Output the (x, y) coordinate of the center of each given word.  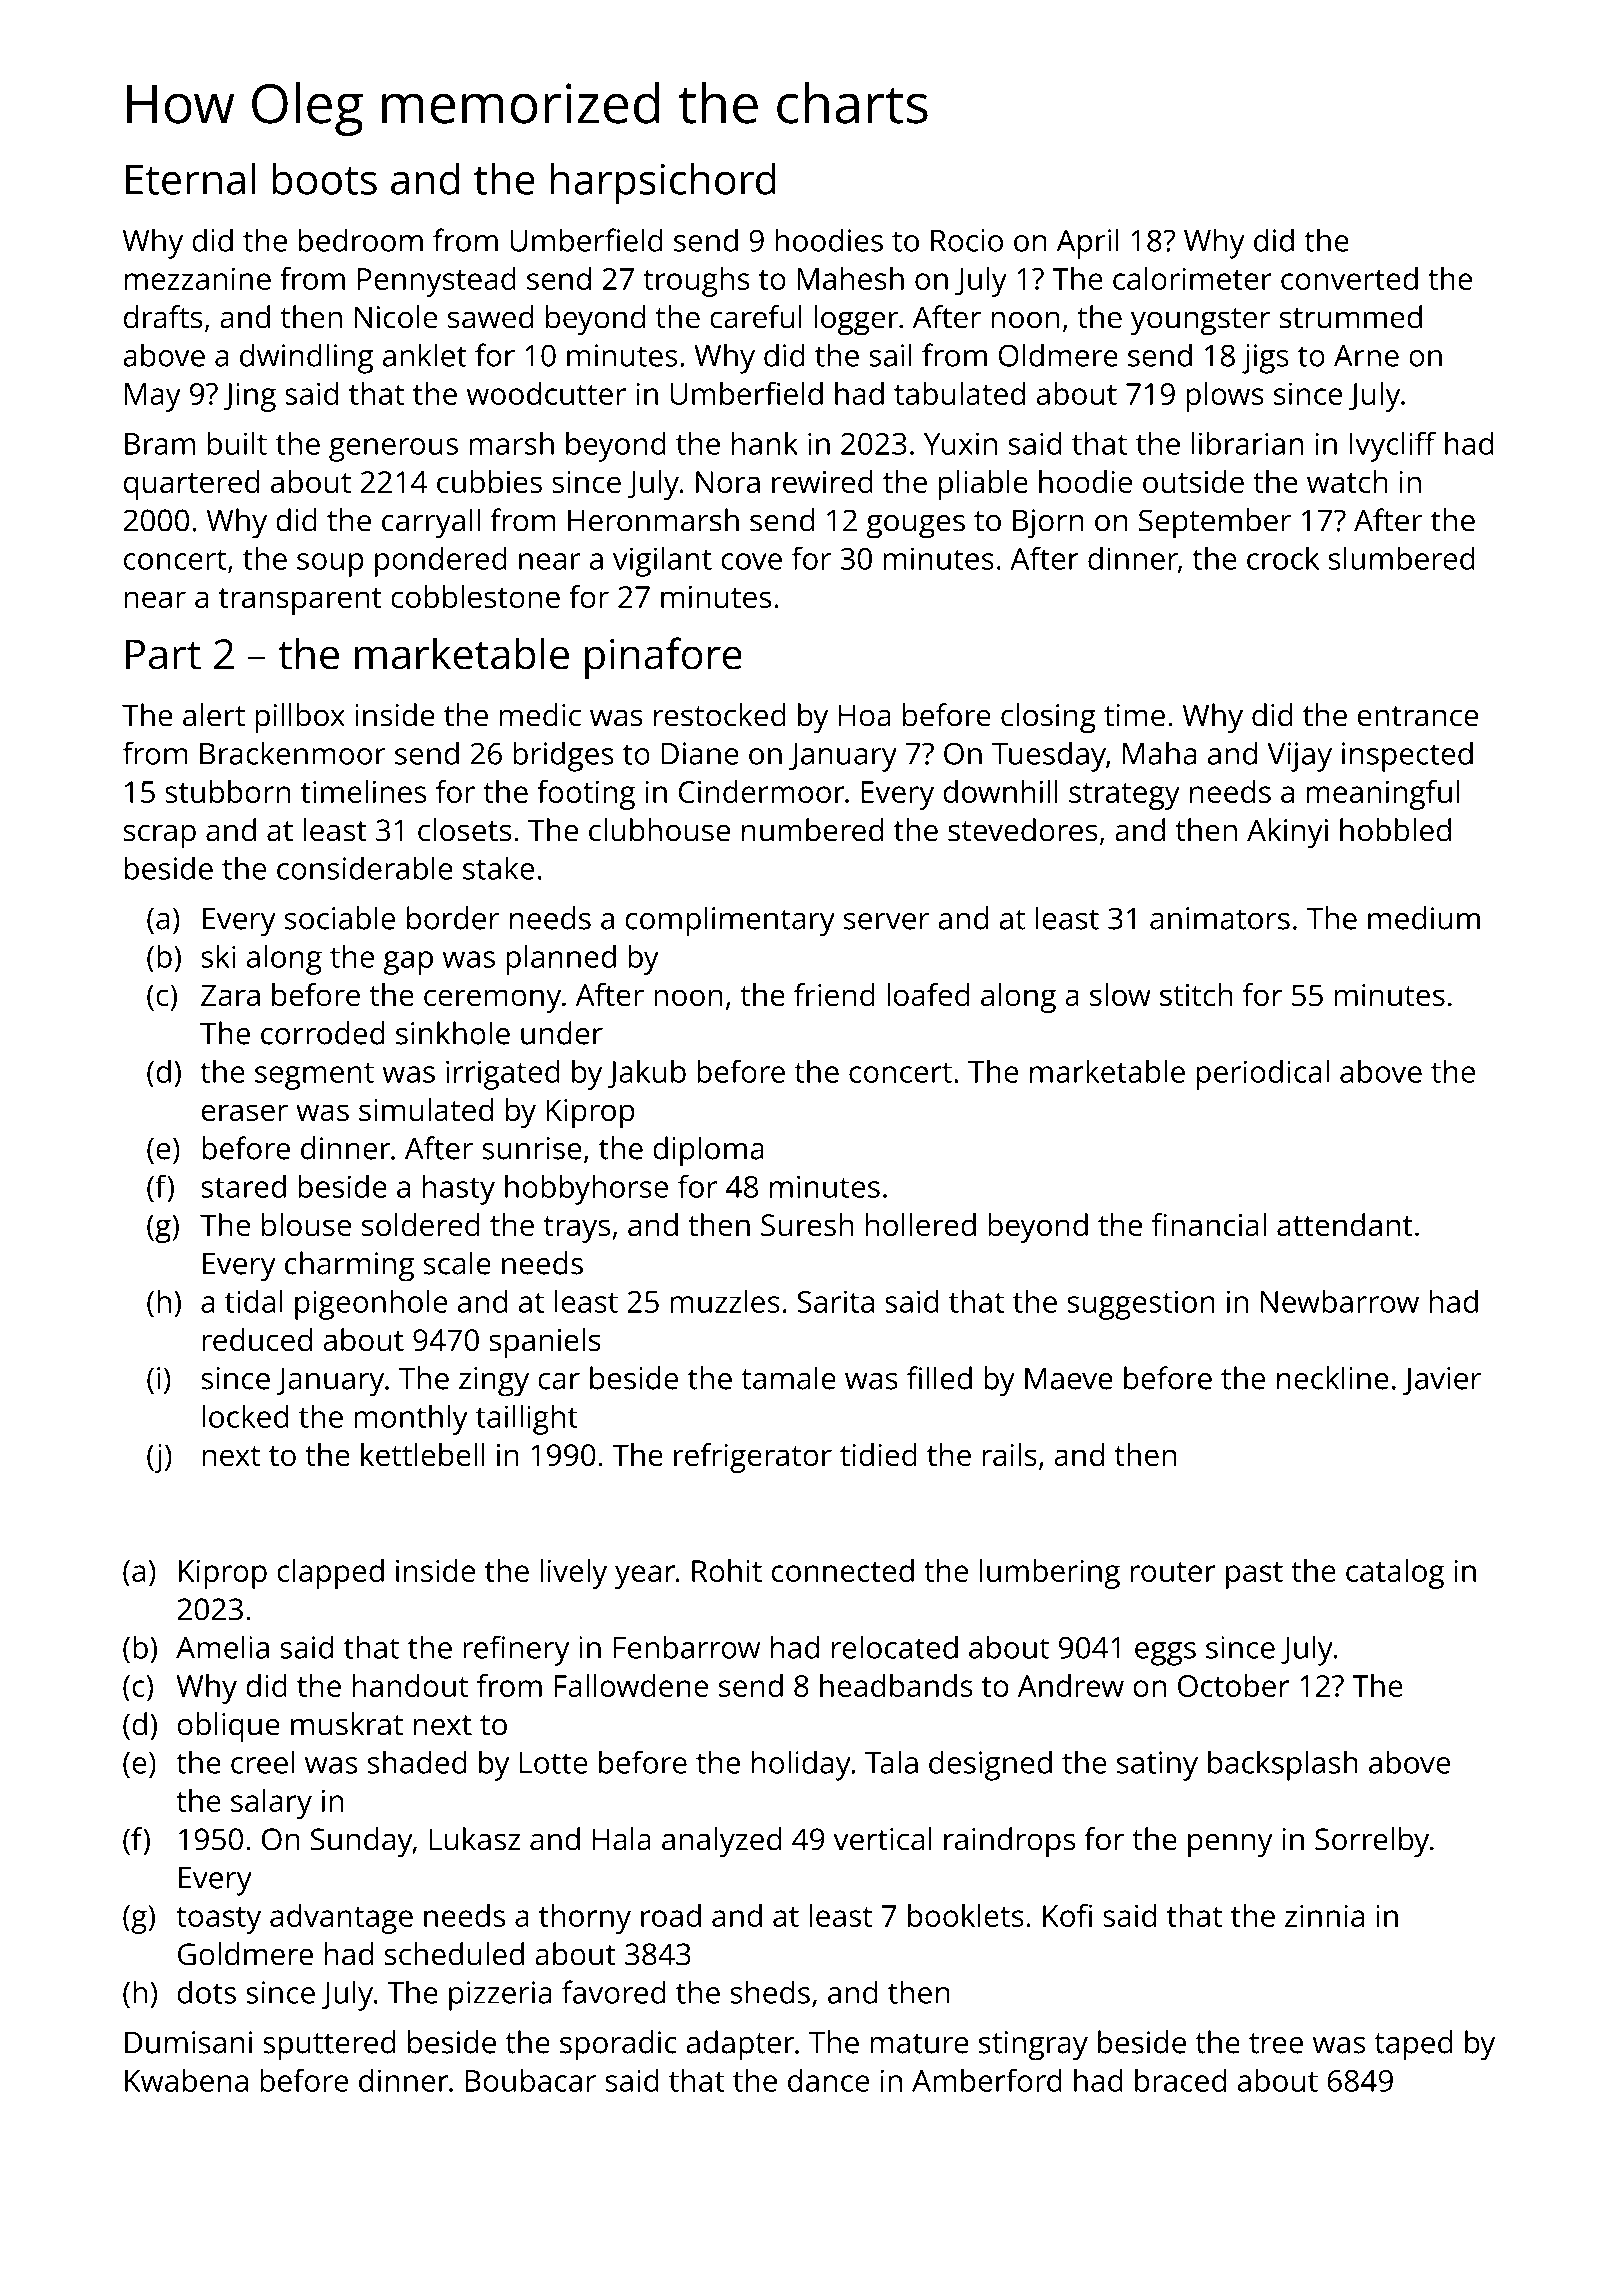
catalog (1395, 1574)
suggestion (1141, 1305)
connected (843, 1570)
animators (1220, 918)
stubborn (227, 791)
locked (245, 1416)
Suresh (807, 1224)
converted (1349, 278)
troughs (697, 282)
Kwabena (186, 2080)
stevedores (1023, 830)
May (153, 397)
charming (349, 1266)
